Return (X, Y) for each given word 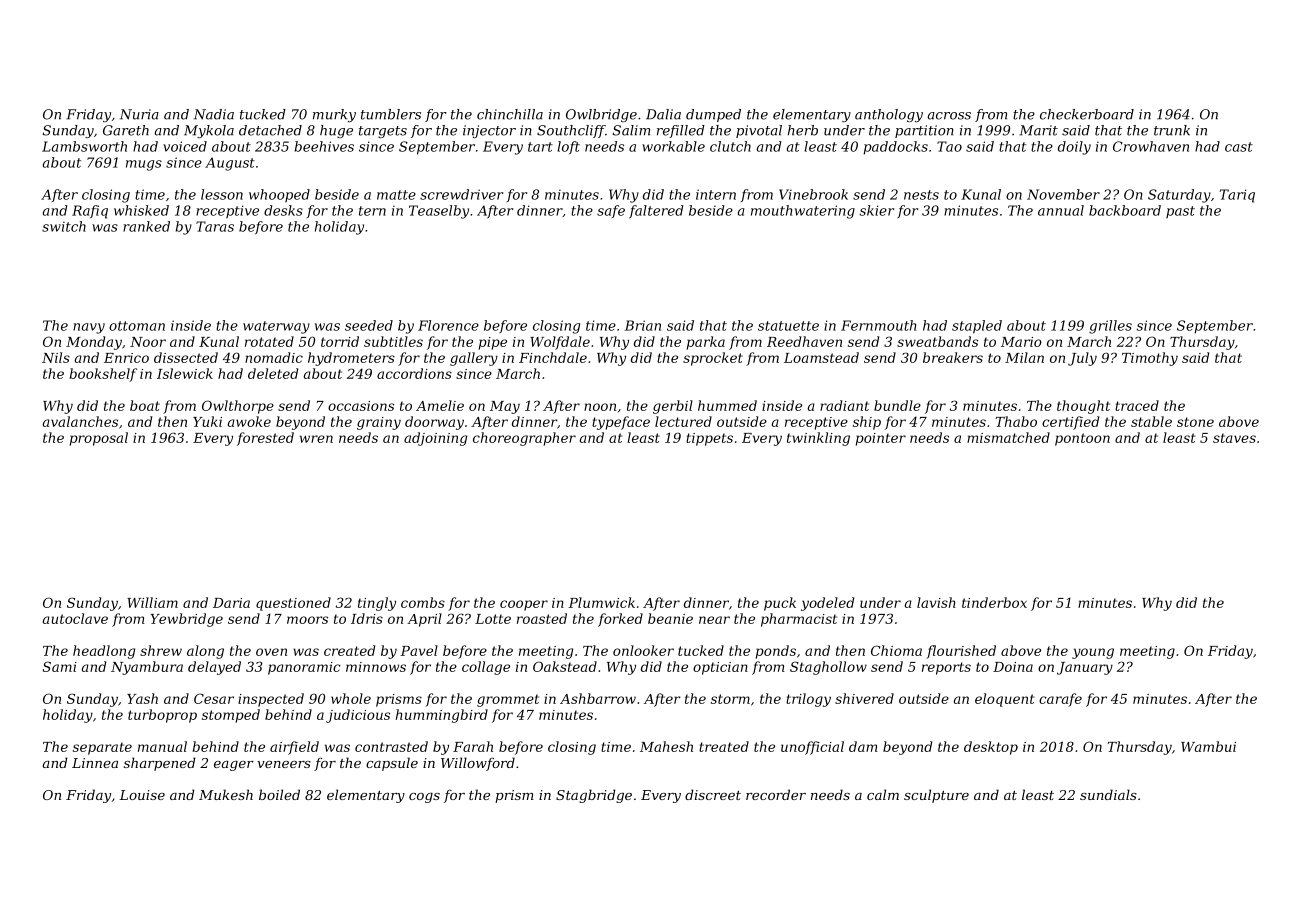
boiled (279, 794)
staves (1234, 438)
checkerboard (1087, 114)
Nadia (214, 114)
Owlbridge (601, 115)
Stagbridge (594, 796)
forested (265, 439)
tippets (709, 439)
